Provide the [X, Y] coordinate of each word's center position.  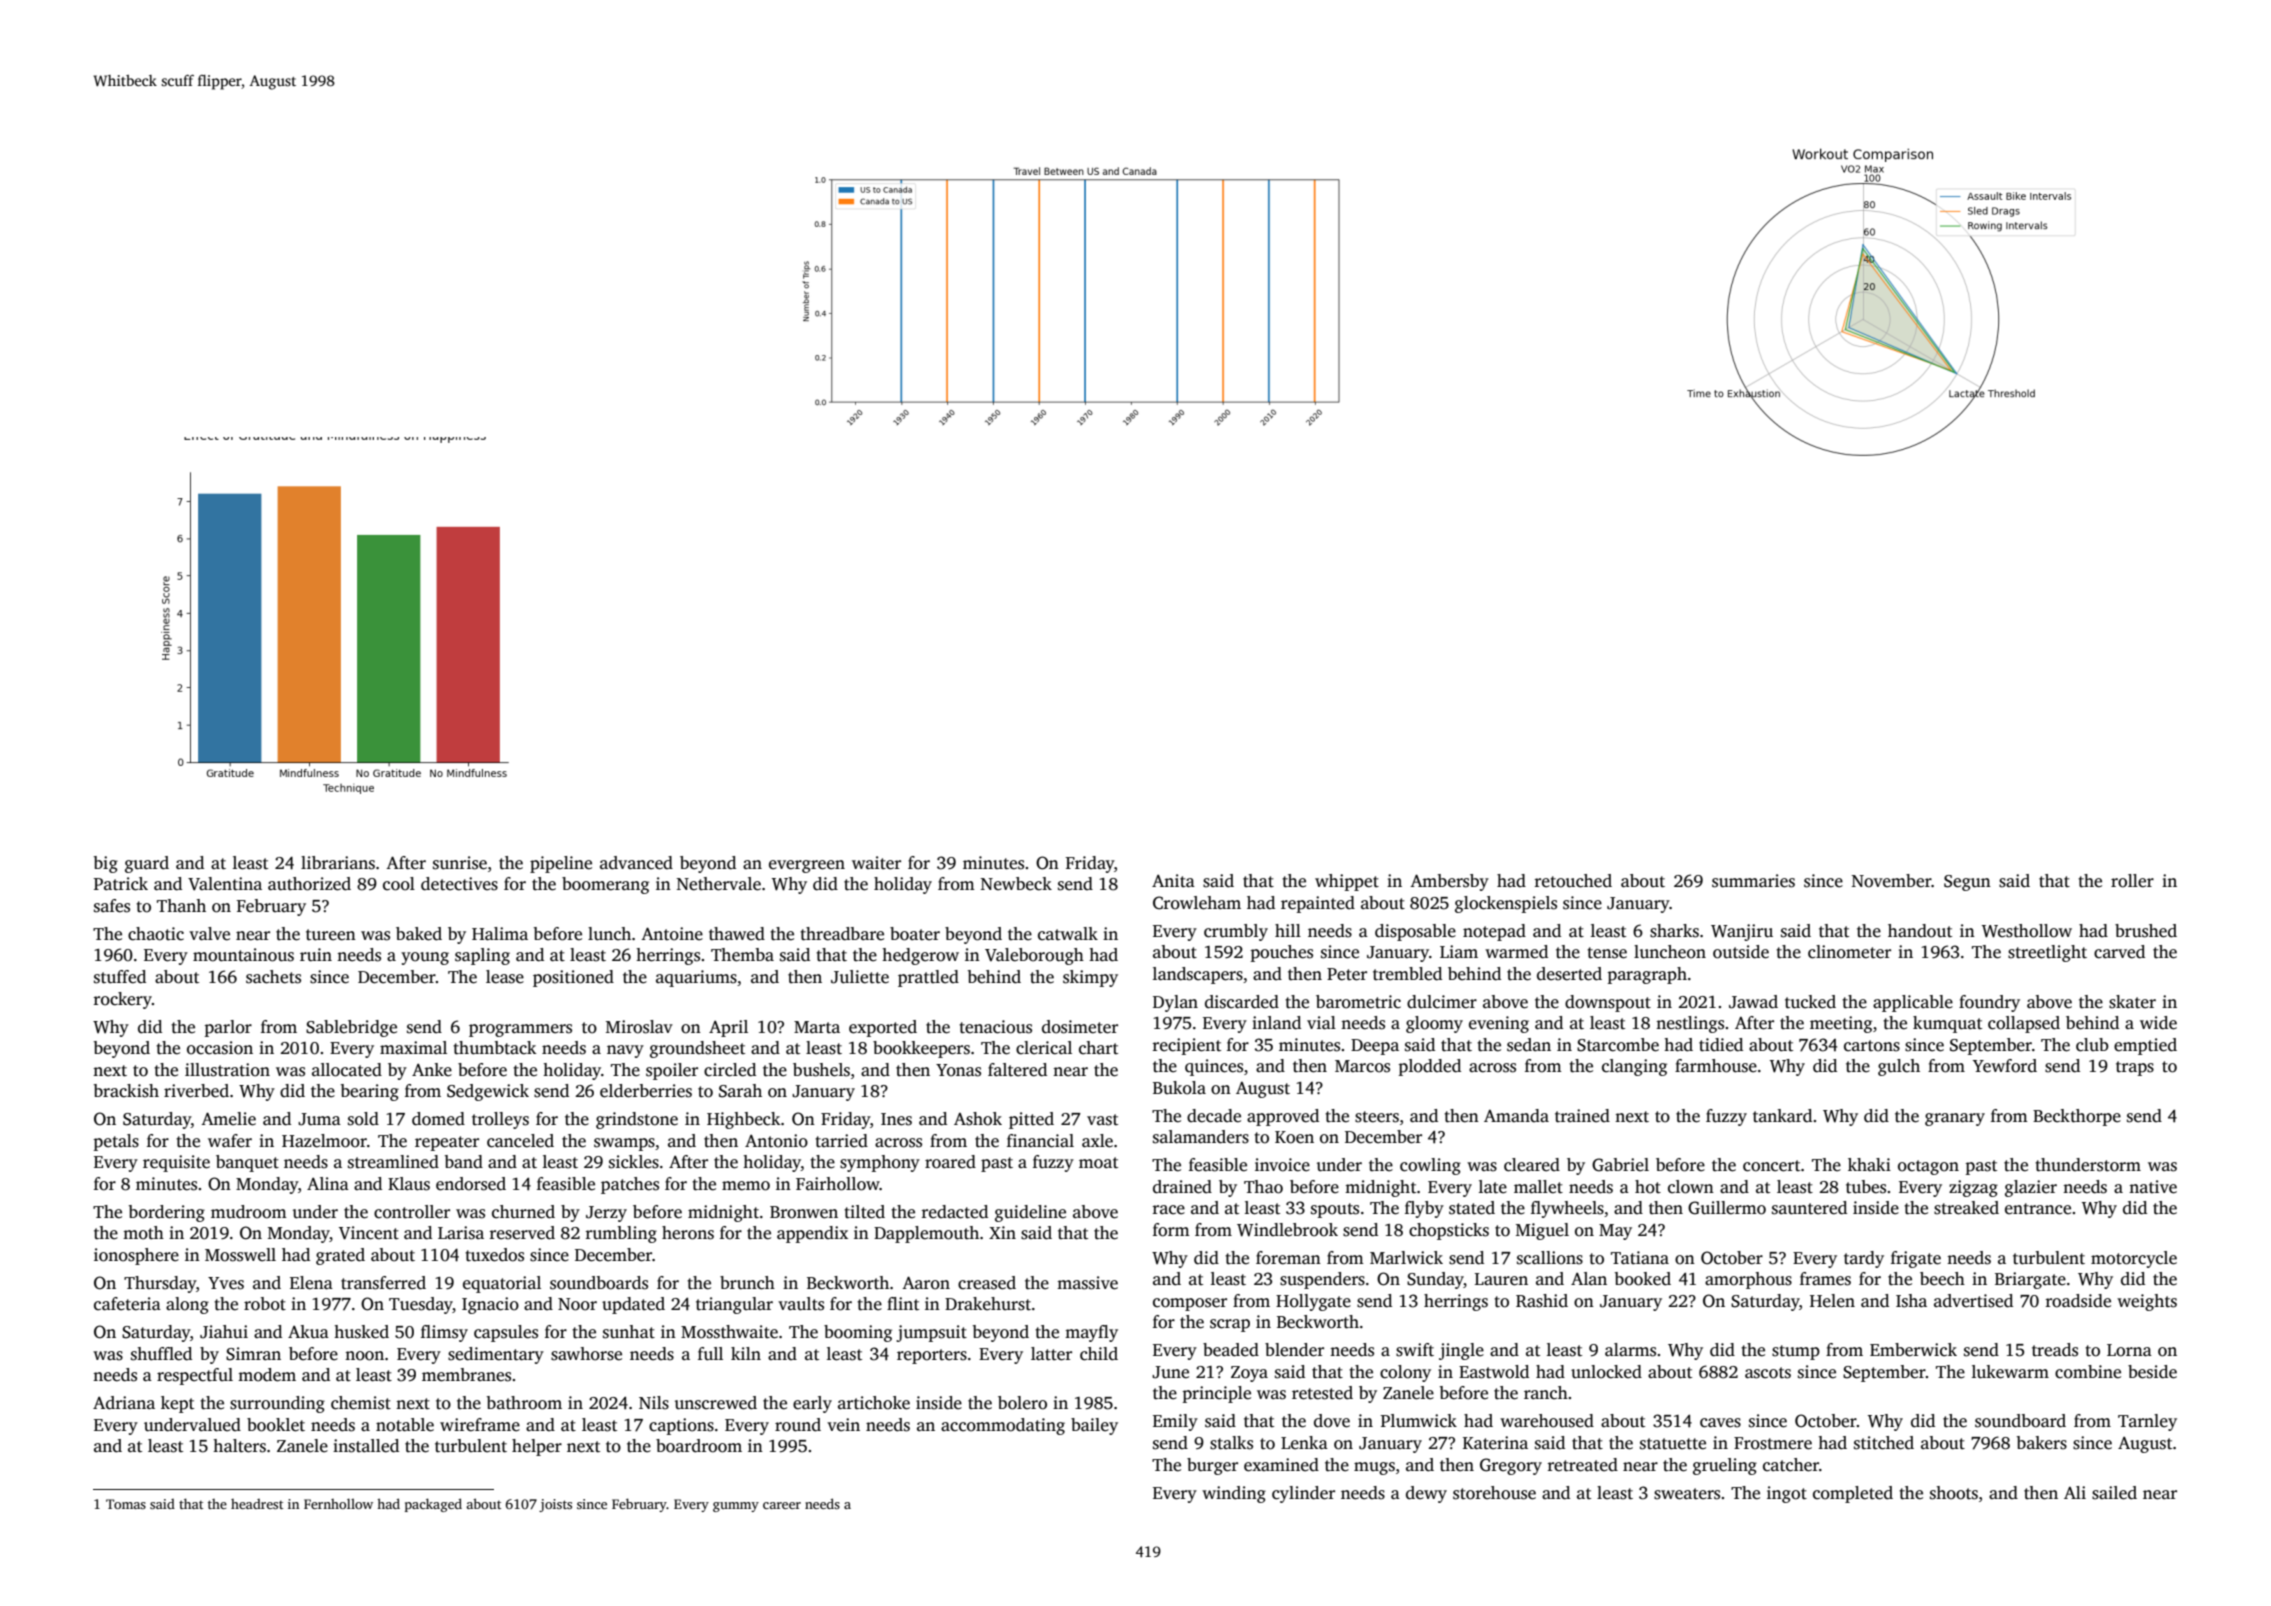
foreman [1288, 1258]
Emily [1175, 1422]
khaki [1869, 1164]
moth [143, 1233]
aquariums [696, 978]
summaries [1753, 881]
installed [366, 1446]
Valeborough [1034, 956]
